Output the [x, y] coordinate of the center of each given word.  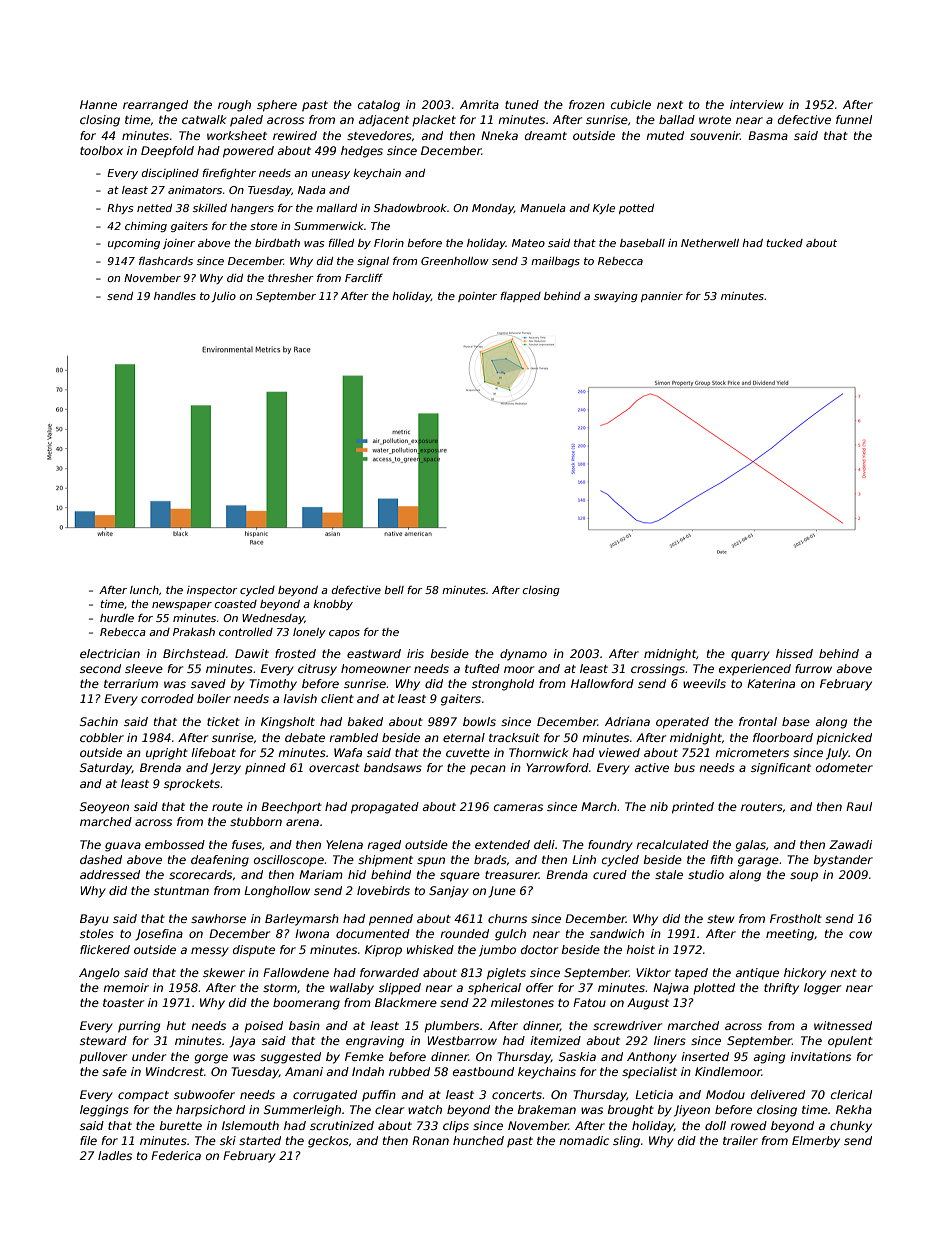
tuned [522, 104]
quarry [750, 656]
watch [425, 1109]
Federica [176, 1155]
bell [394, 590]
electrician [110, 653]
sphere [277, 106]
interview [756, 104]
